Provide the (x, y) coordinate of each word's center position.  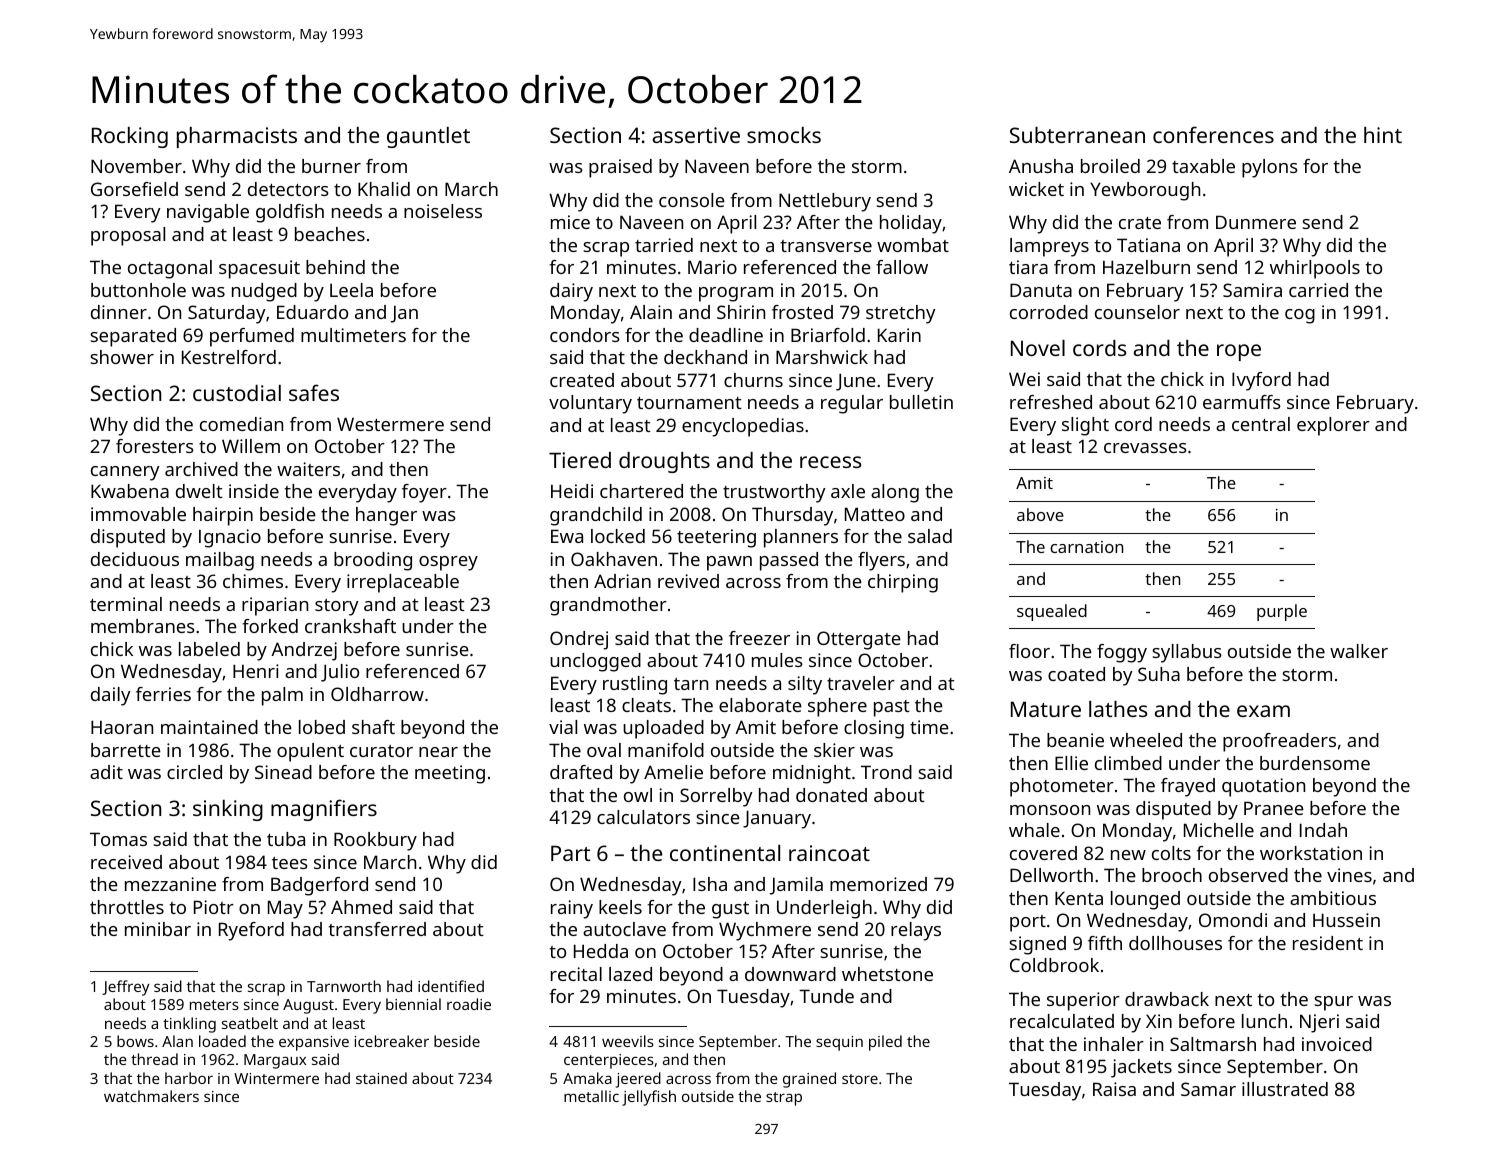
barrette (126, 750)
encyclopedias (743, 427)
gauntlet (428, 137)
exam (1263, 711)
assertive (696, 135)
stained (381, 1078)
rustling (635, 685)
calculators (643, 817)
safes (314, 392)
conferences (1213, 134)
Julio (340, 673)
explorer (1333, 426)
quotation (1263, 787)
